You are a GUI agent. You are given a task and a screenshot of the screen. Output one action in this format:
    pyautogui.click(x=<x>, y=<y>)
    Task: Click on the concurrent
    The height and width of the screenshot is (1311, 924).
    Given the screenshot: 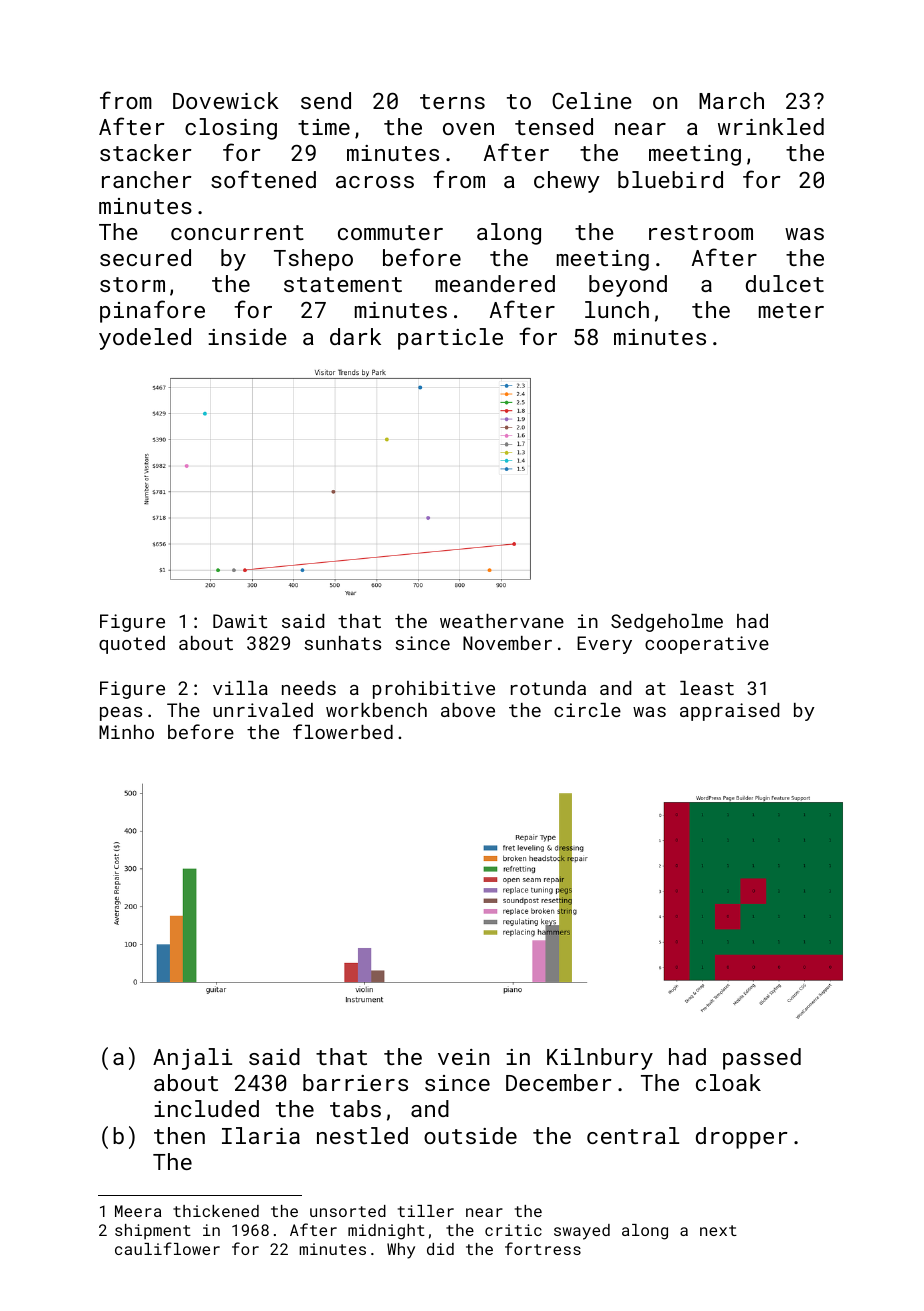 What is the action you would take?
    pyautogui.click(x=237, y=232)
